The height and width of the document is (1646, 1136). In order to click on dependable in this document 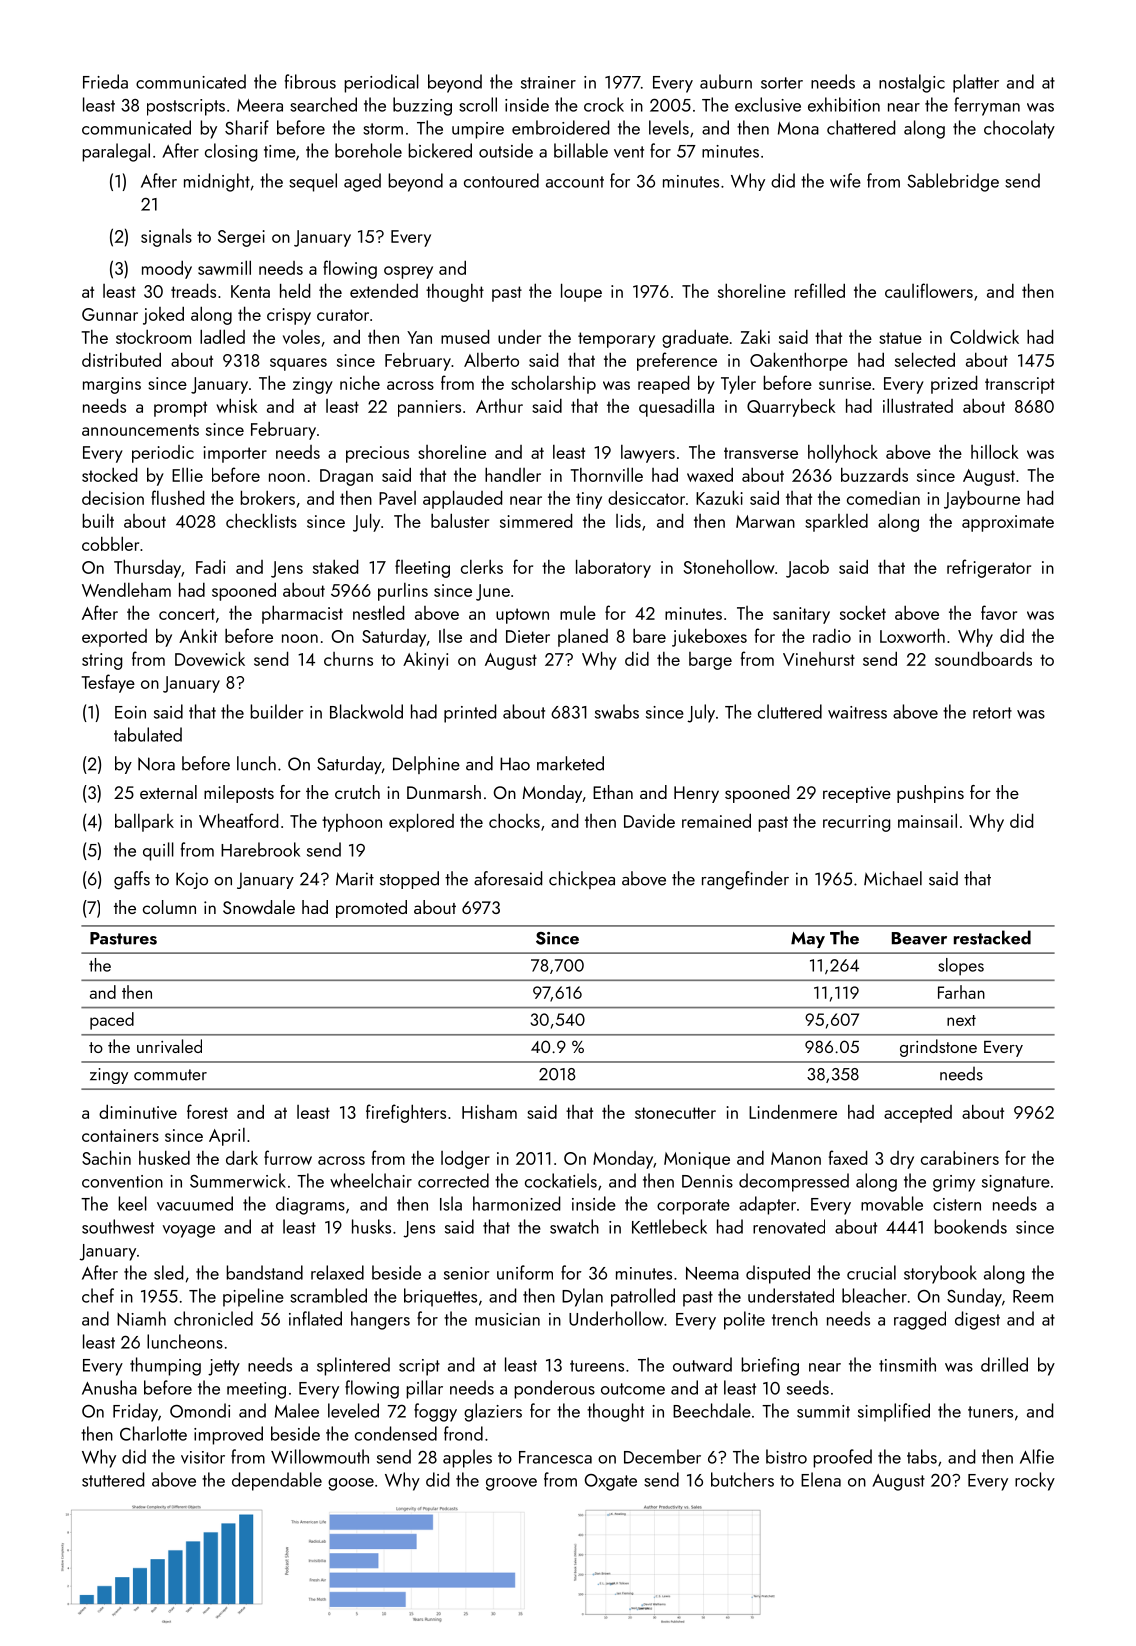, I will do `click(277, 1481)`.
